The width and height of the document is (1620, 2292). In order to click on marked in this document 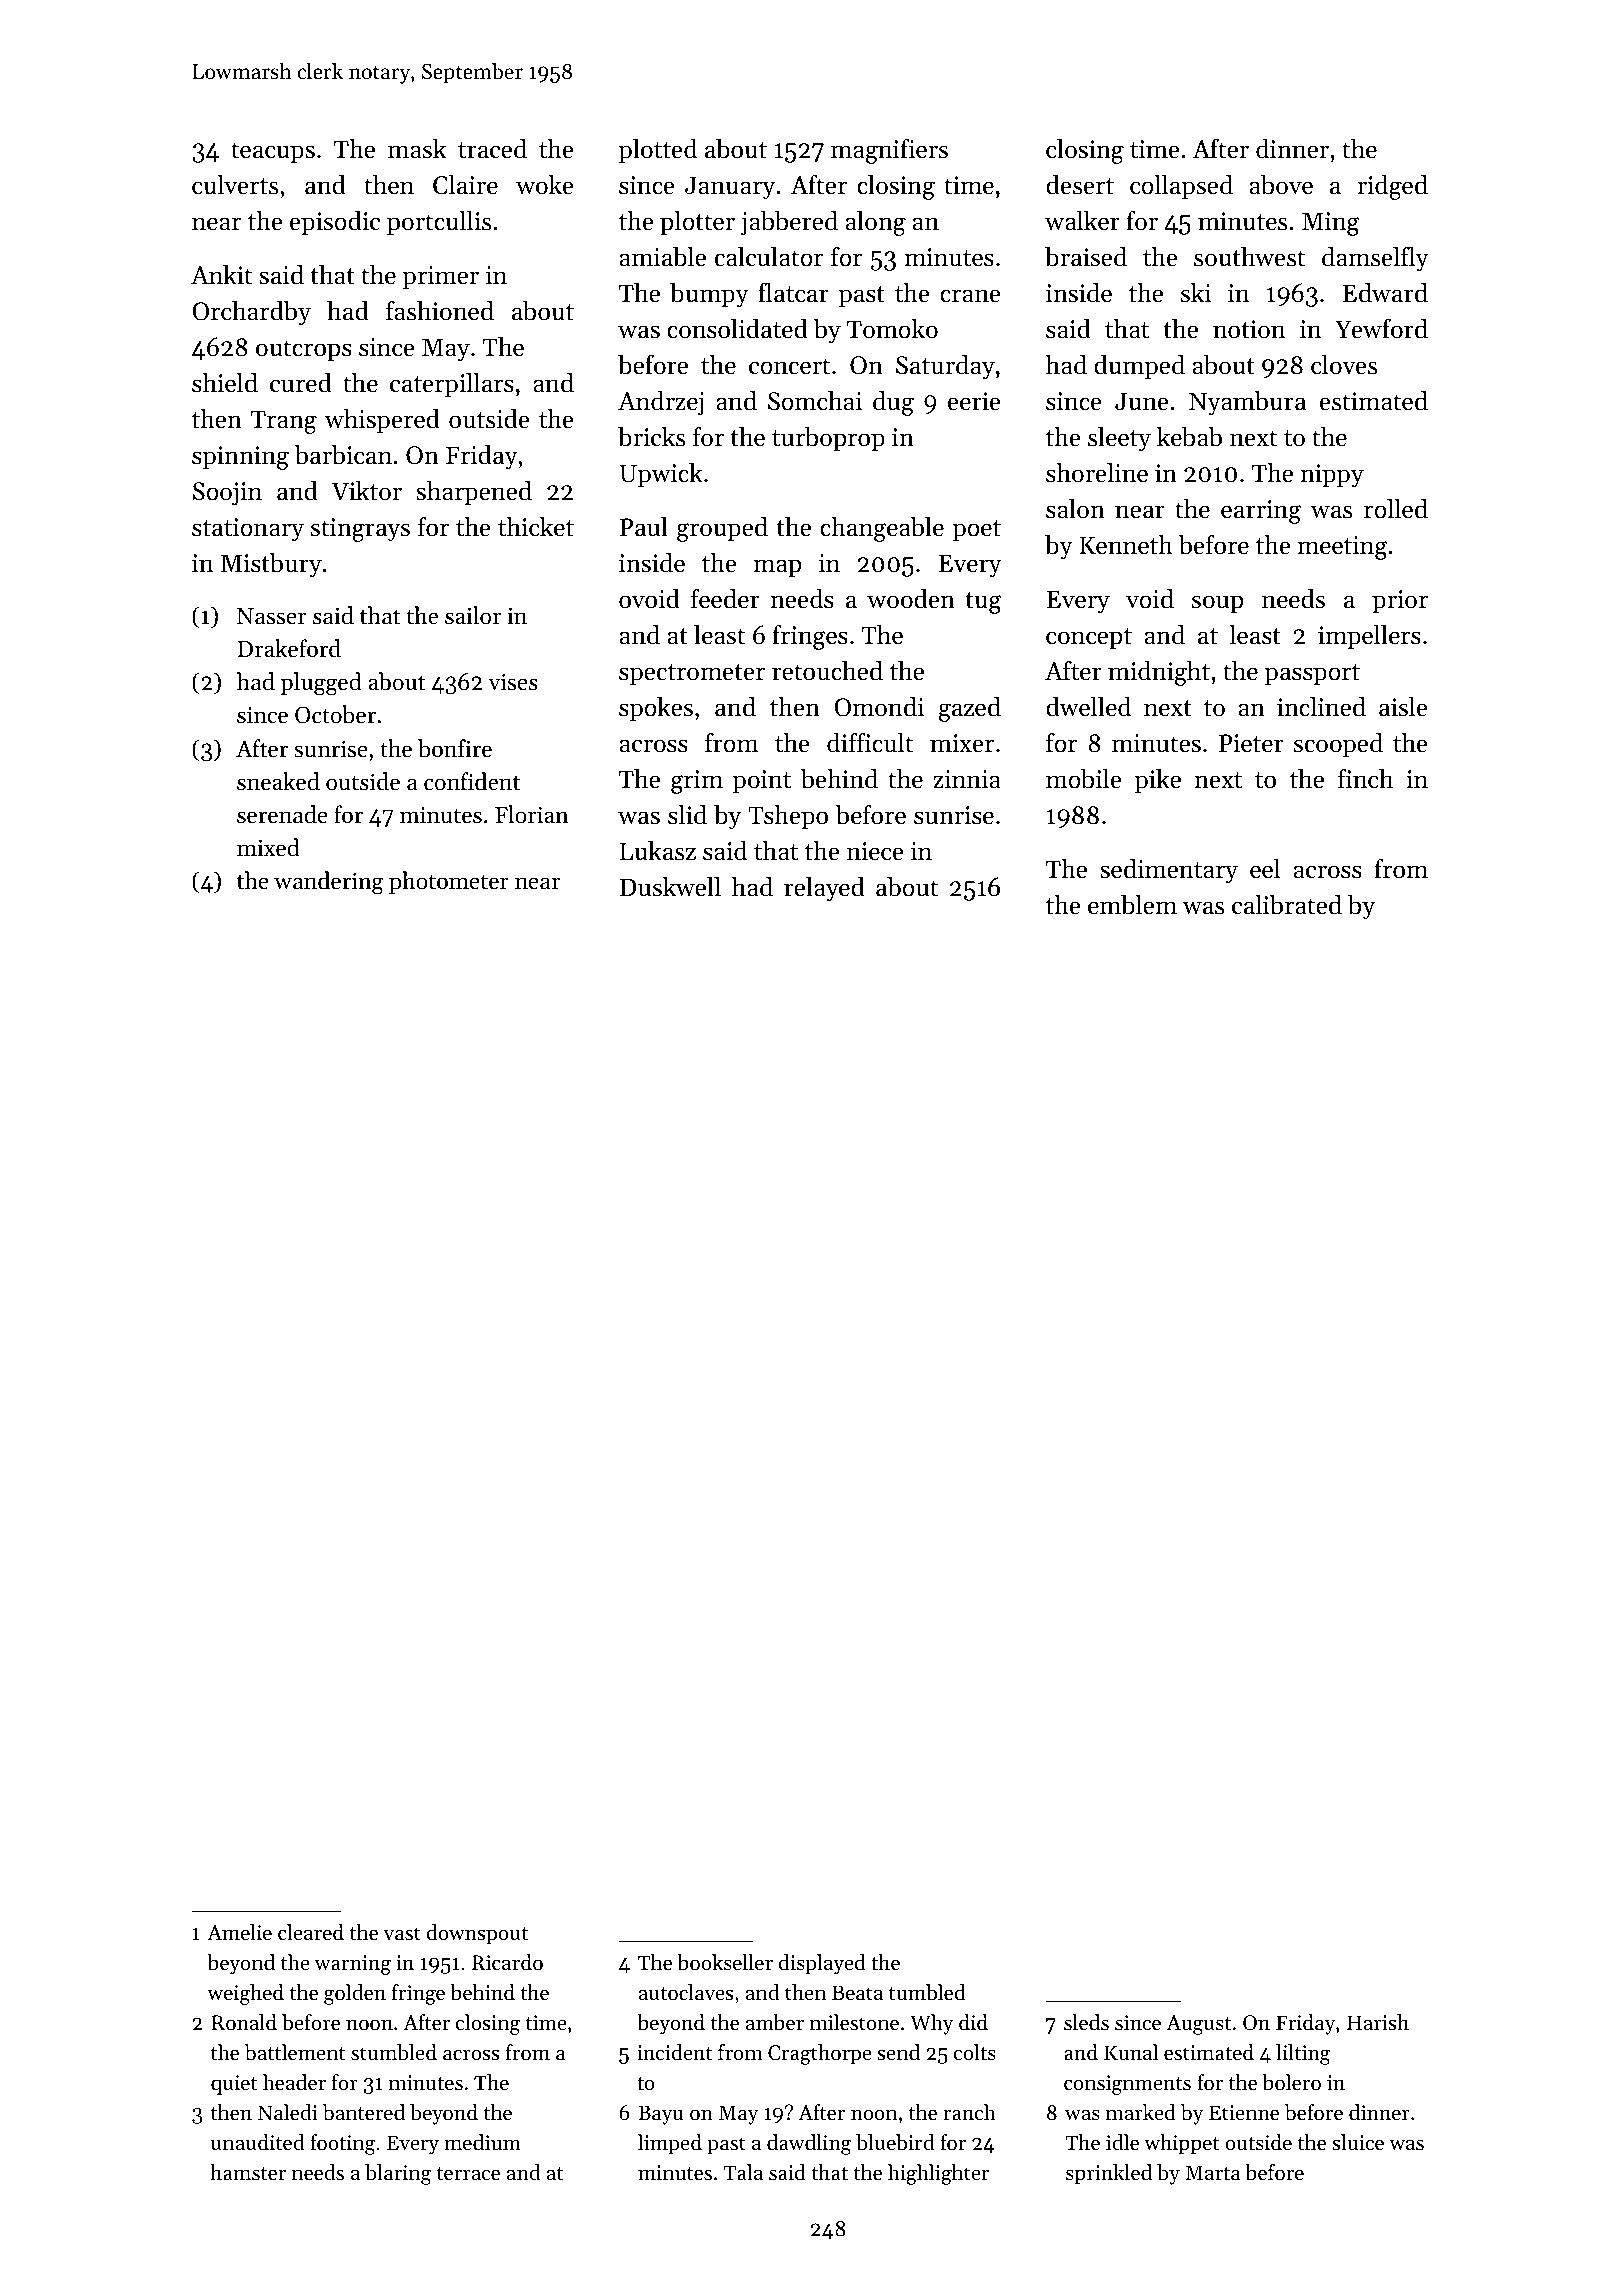, I will do `click(1141, 2112)`.
